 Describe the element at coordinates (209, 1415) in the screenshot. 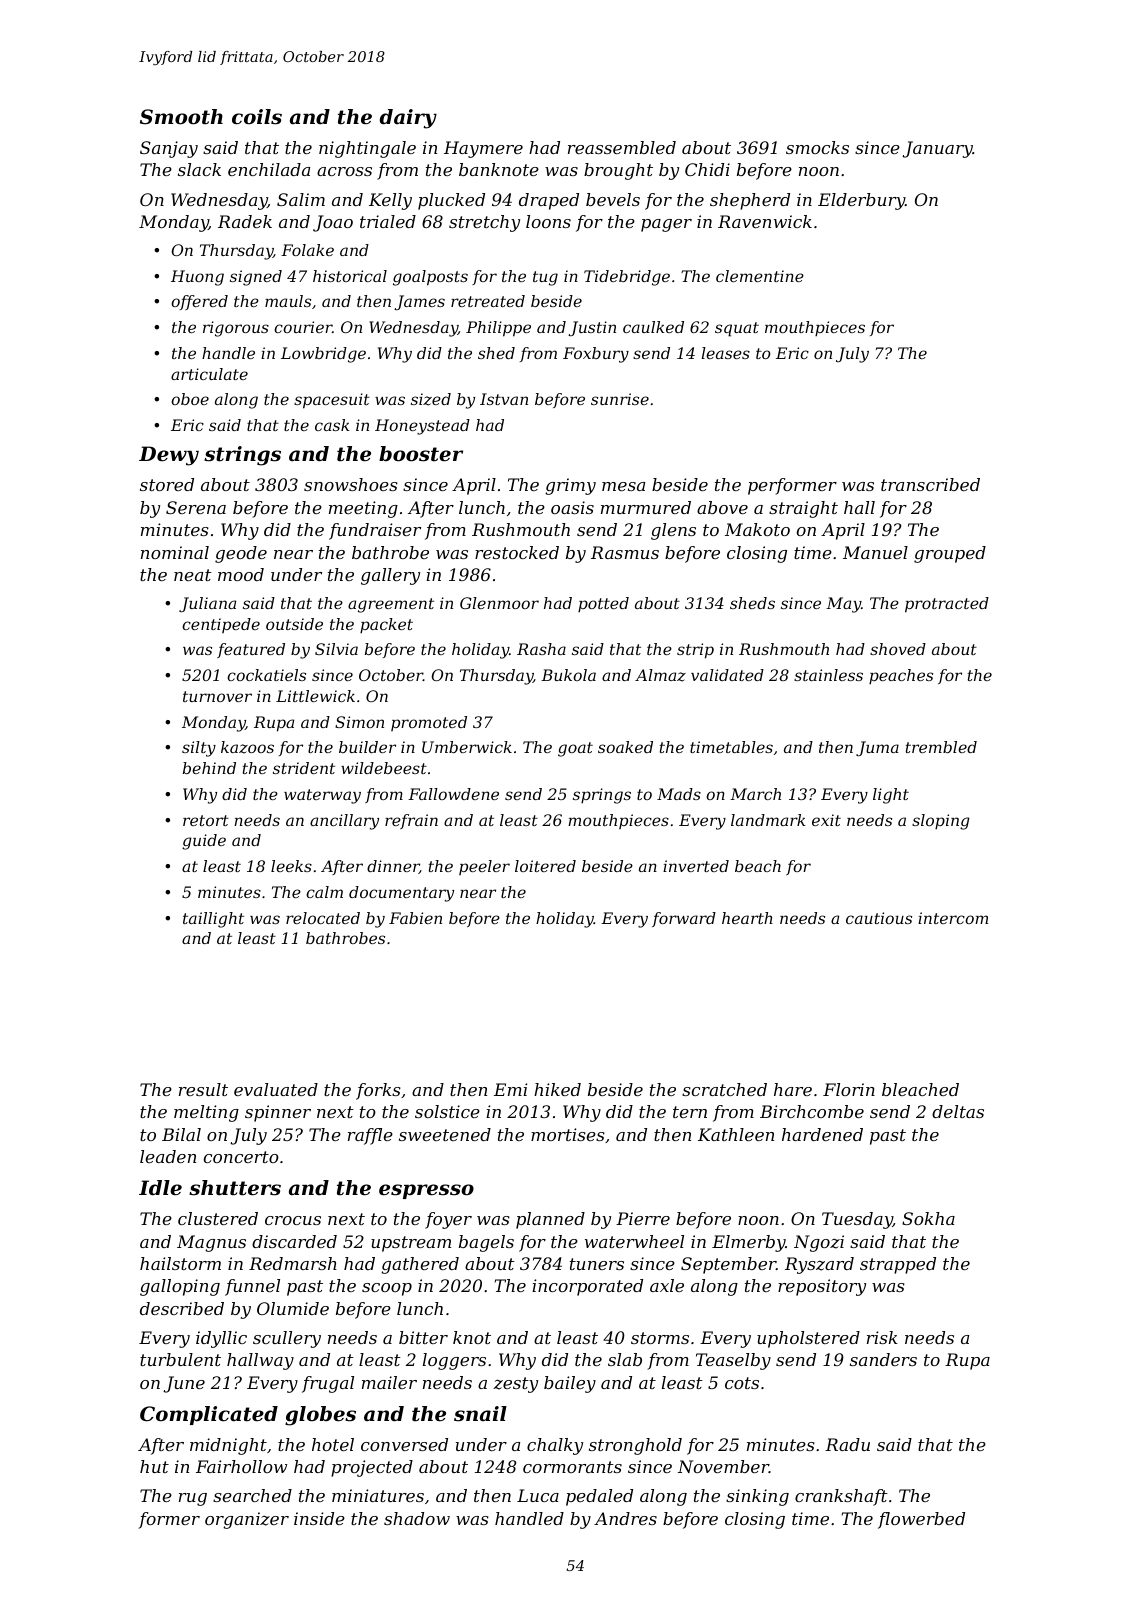

I see `Complicated` at that location.
